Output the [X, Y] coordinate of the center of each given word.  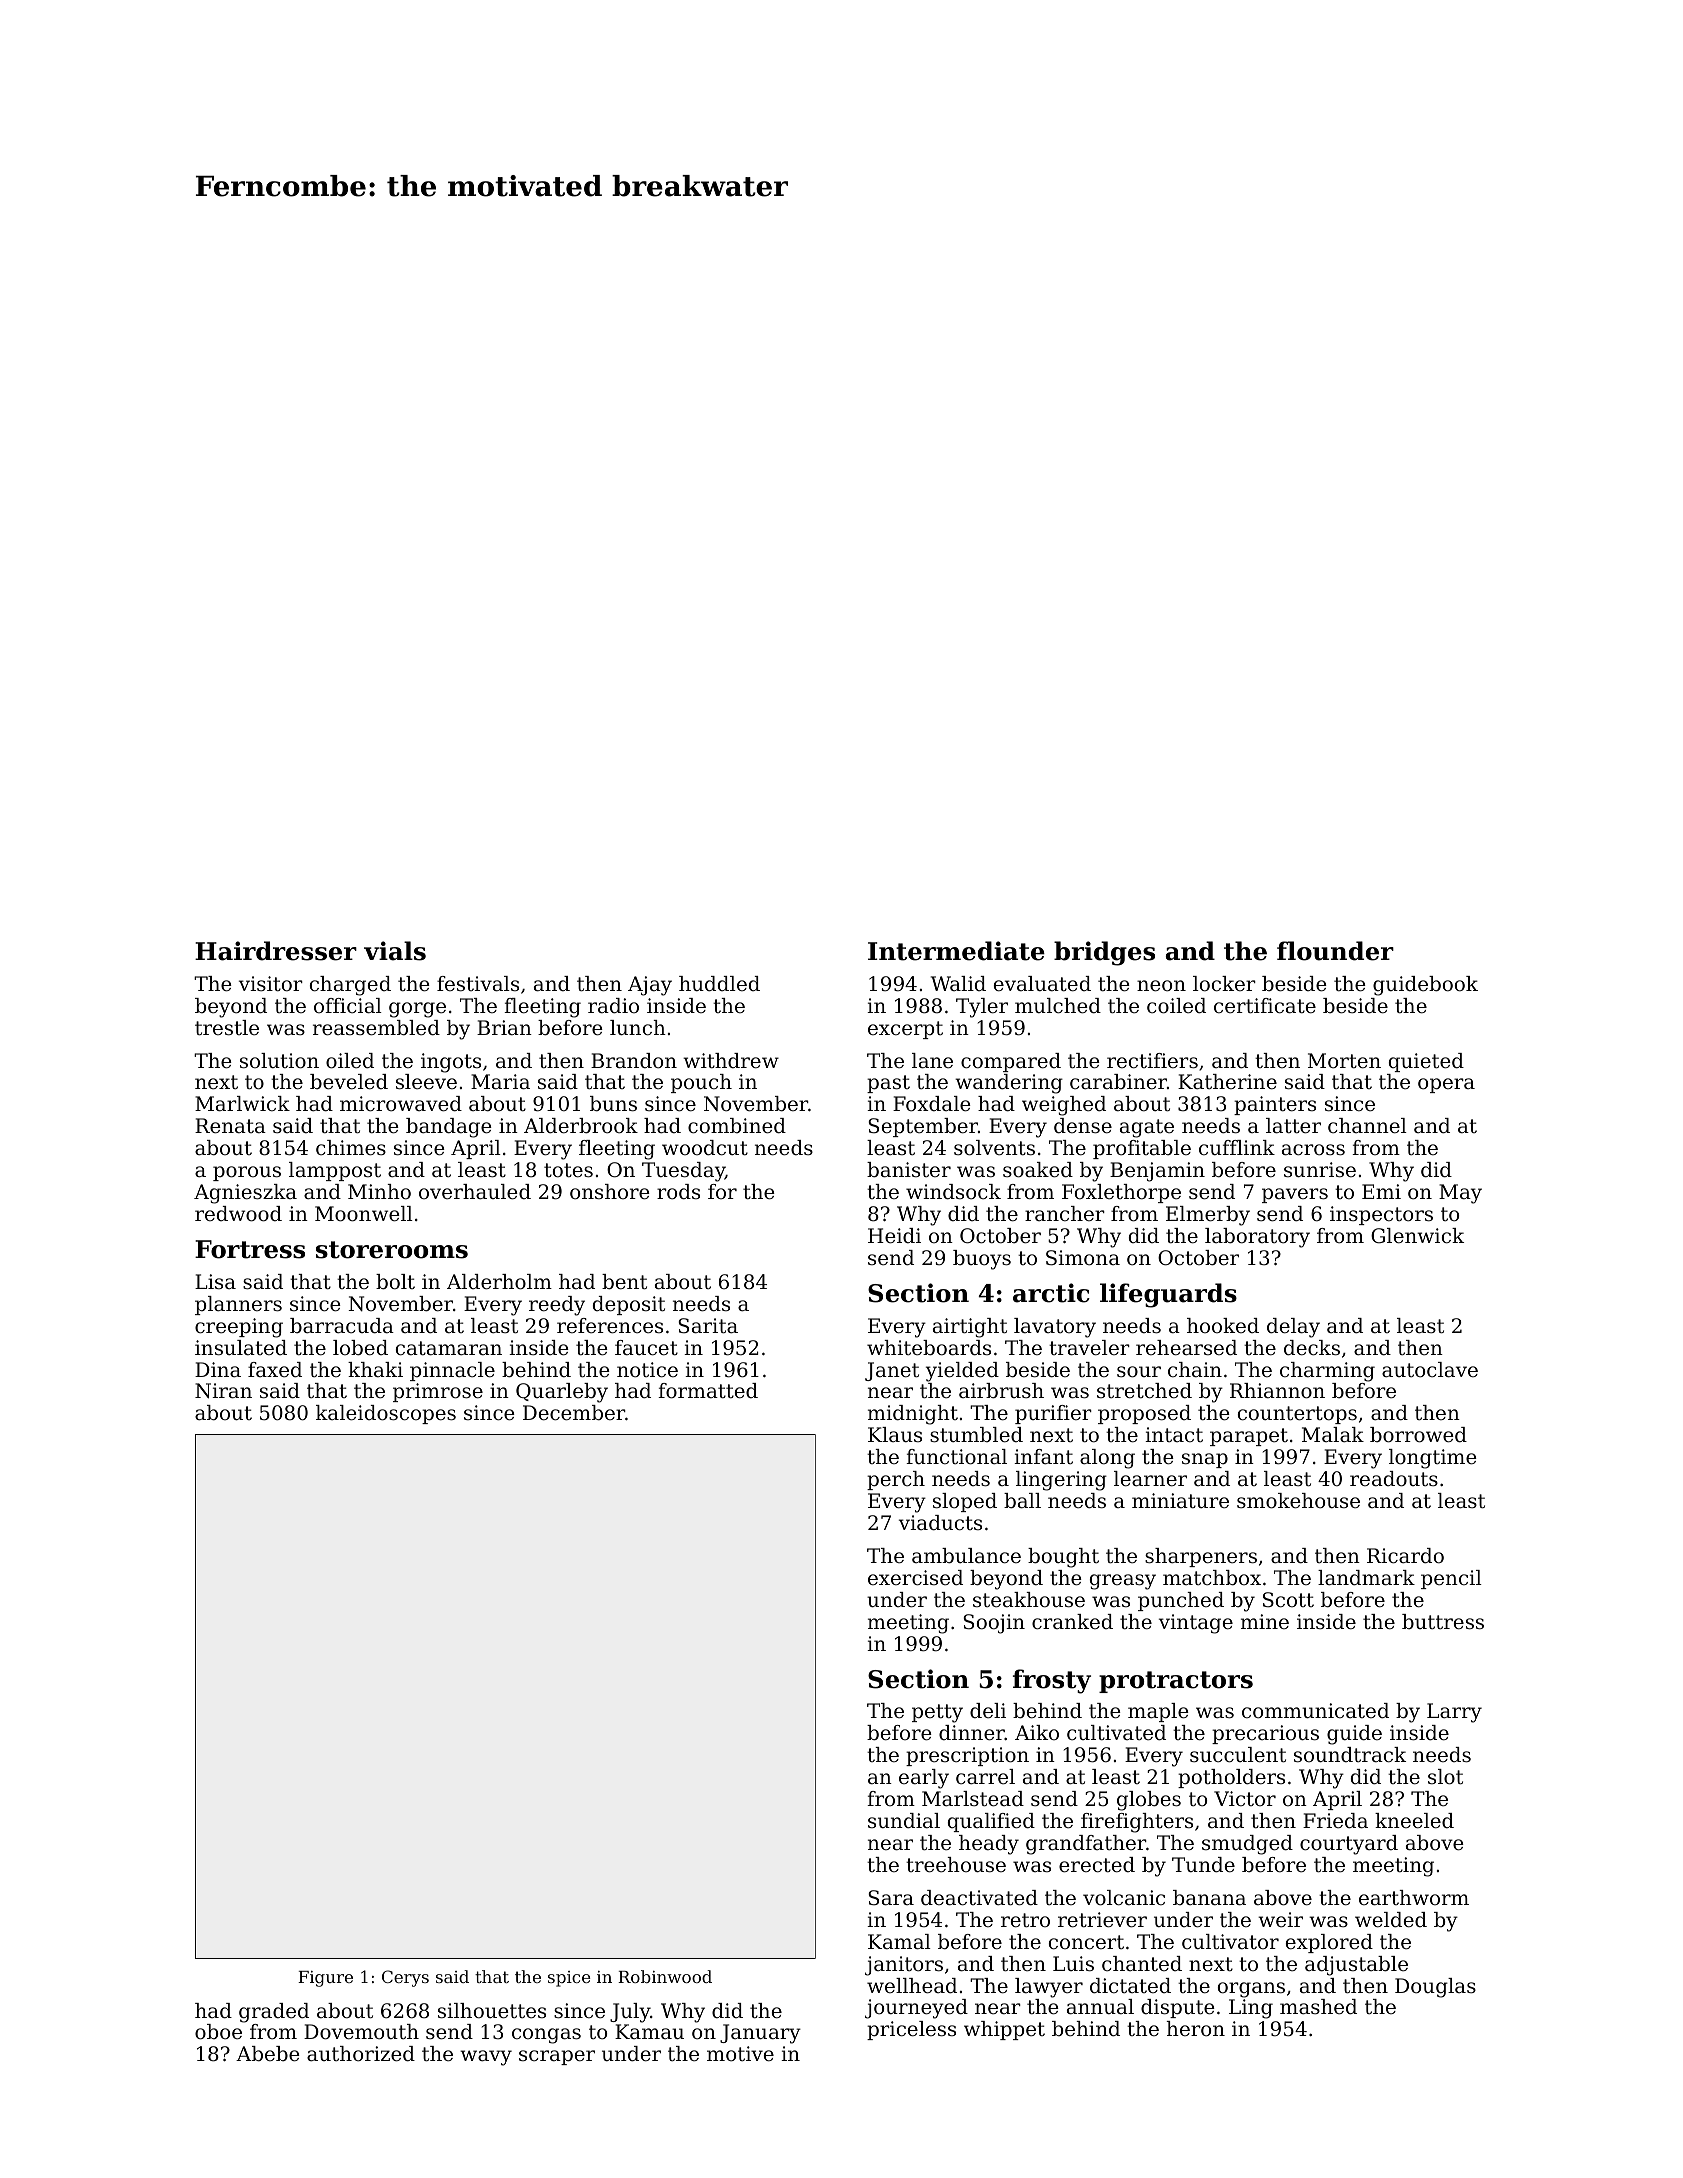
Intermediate [956, 951]
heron [1195, 2029]
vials [395, 951]
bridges [1104, 953]
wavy [486, 2058]
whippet [1004, 2030]
